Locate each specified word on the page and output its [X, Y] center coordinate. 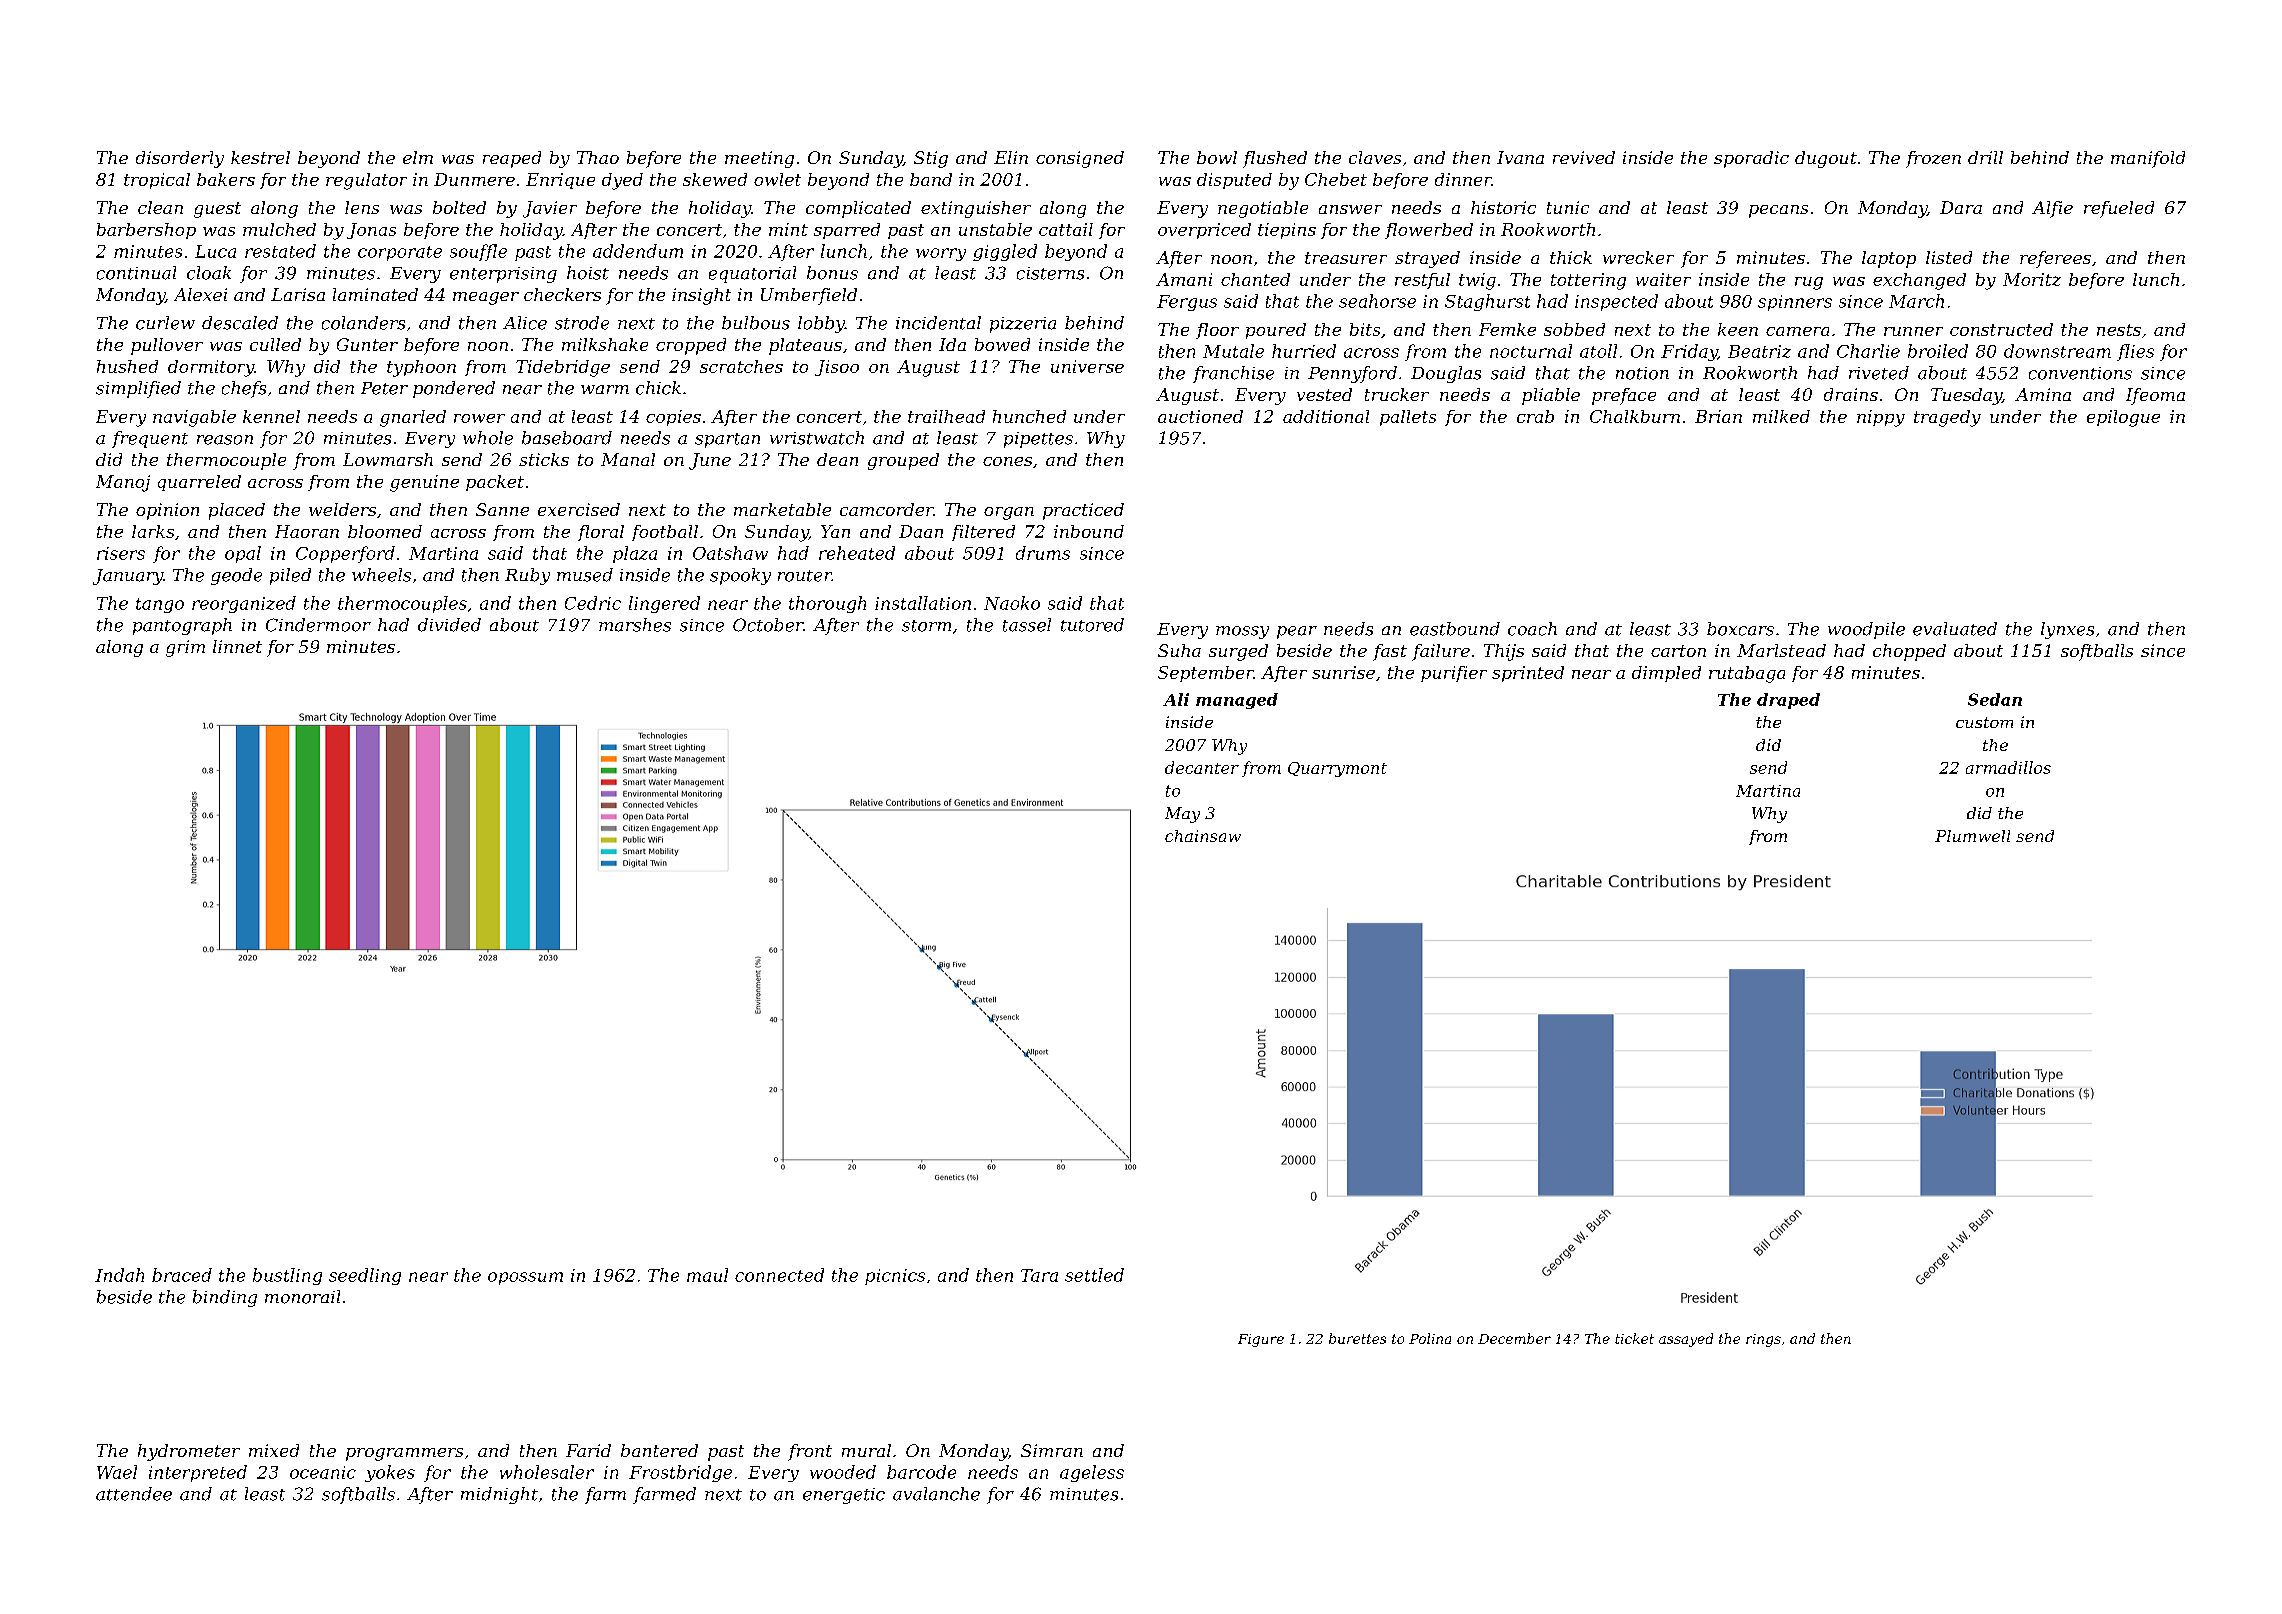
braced [182, 1275]
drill [1985, 157]
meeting [759, 159]
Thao [598, 157]
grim [185, 648]
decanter [1202, 767]
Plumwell [1972, 836]
